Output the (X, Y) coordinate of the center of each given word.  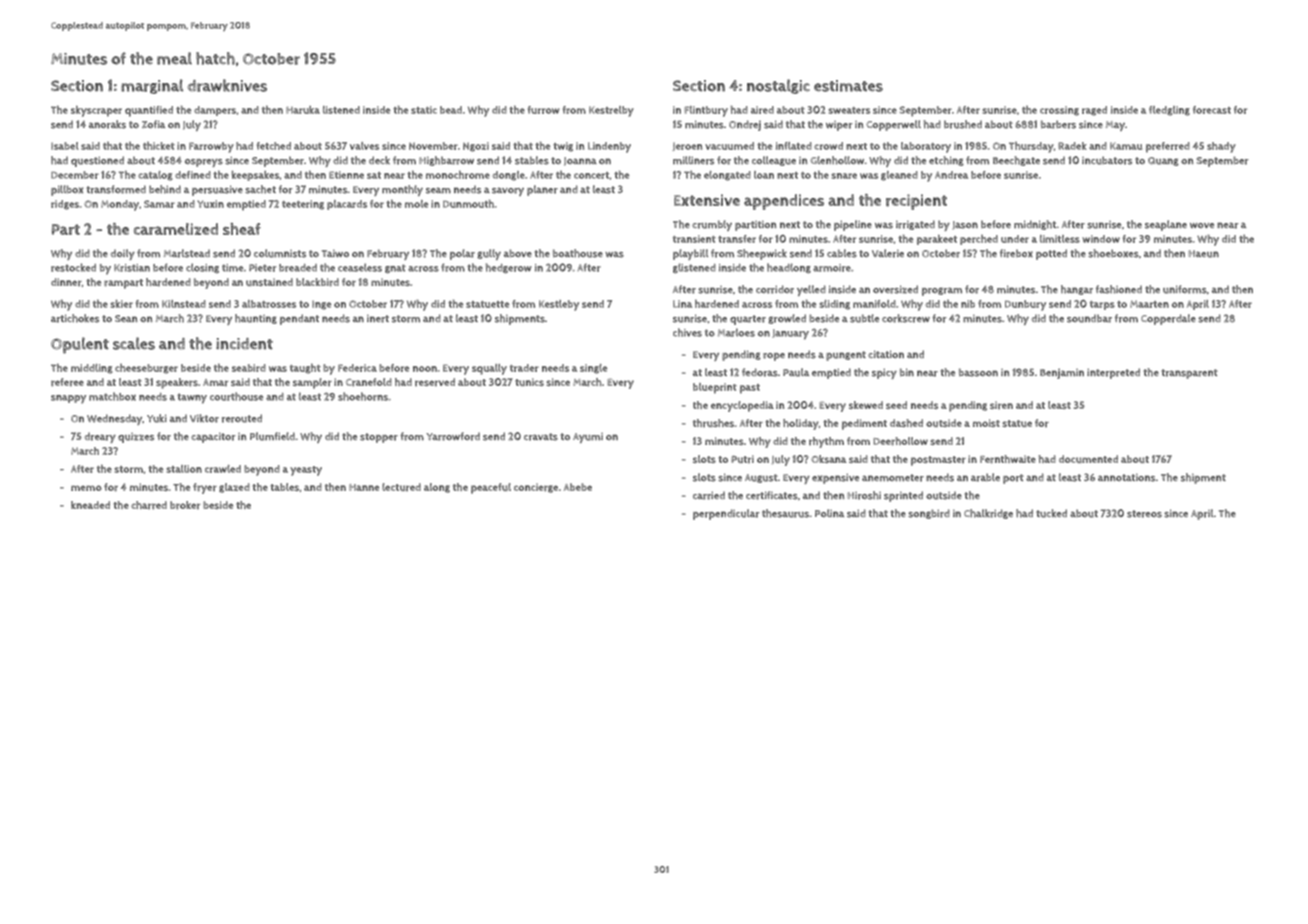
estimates (848, 86)
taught (305, 368)
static (424, 110)
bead (451, 110)
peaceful (491, 488)
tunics (529, 382)
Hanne (364, 487)
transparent (1189, 374)
